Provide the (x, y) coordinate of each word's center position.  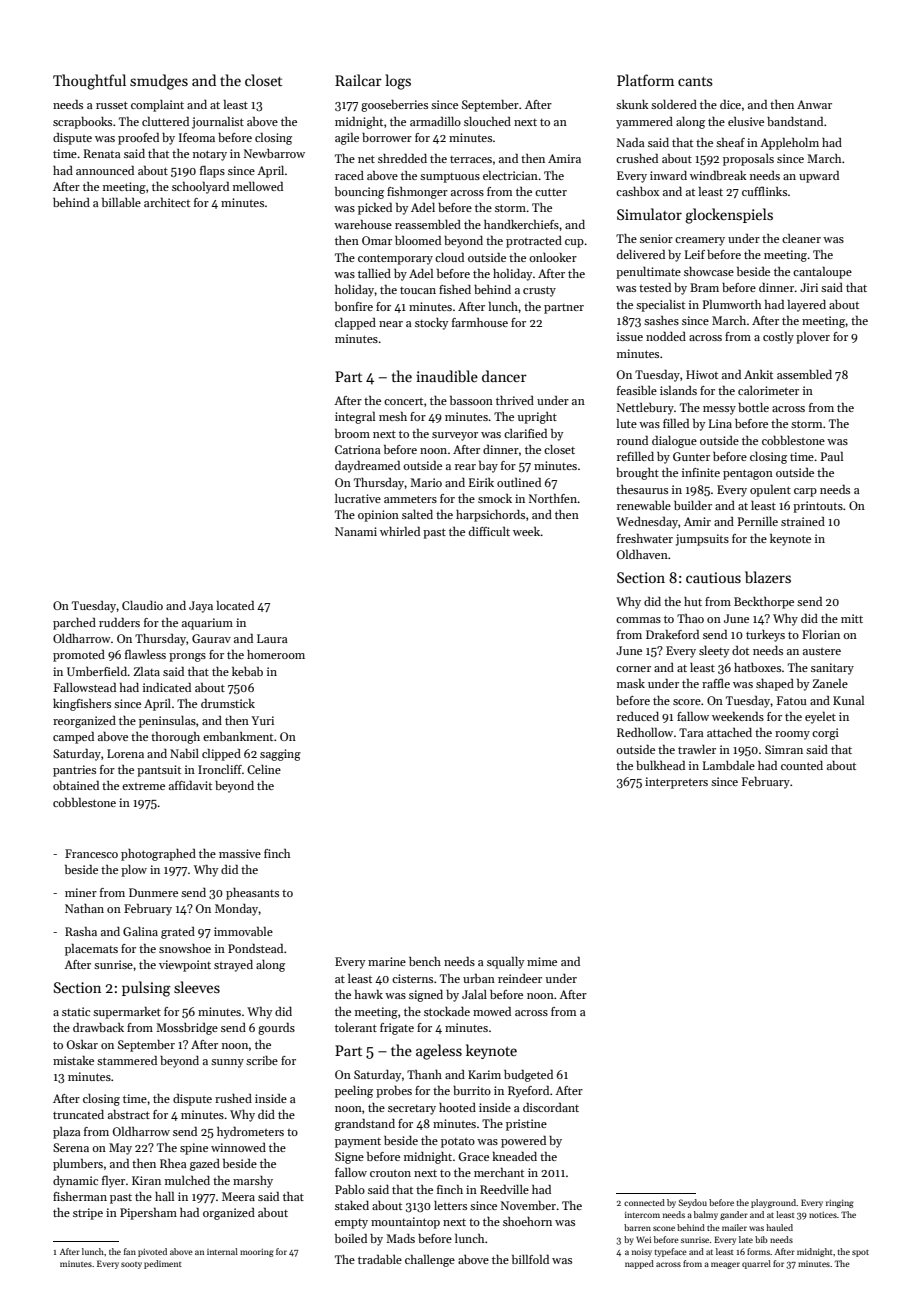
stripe (88, 1214)
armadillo (435, 121)
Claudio (142, 605)
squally (505, 963)
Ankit (758, 374)
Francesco (91, 853)
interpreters (676, 783)
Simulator (649, 214)
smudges (159, 82)
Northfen (553, 498)
